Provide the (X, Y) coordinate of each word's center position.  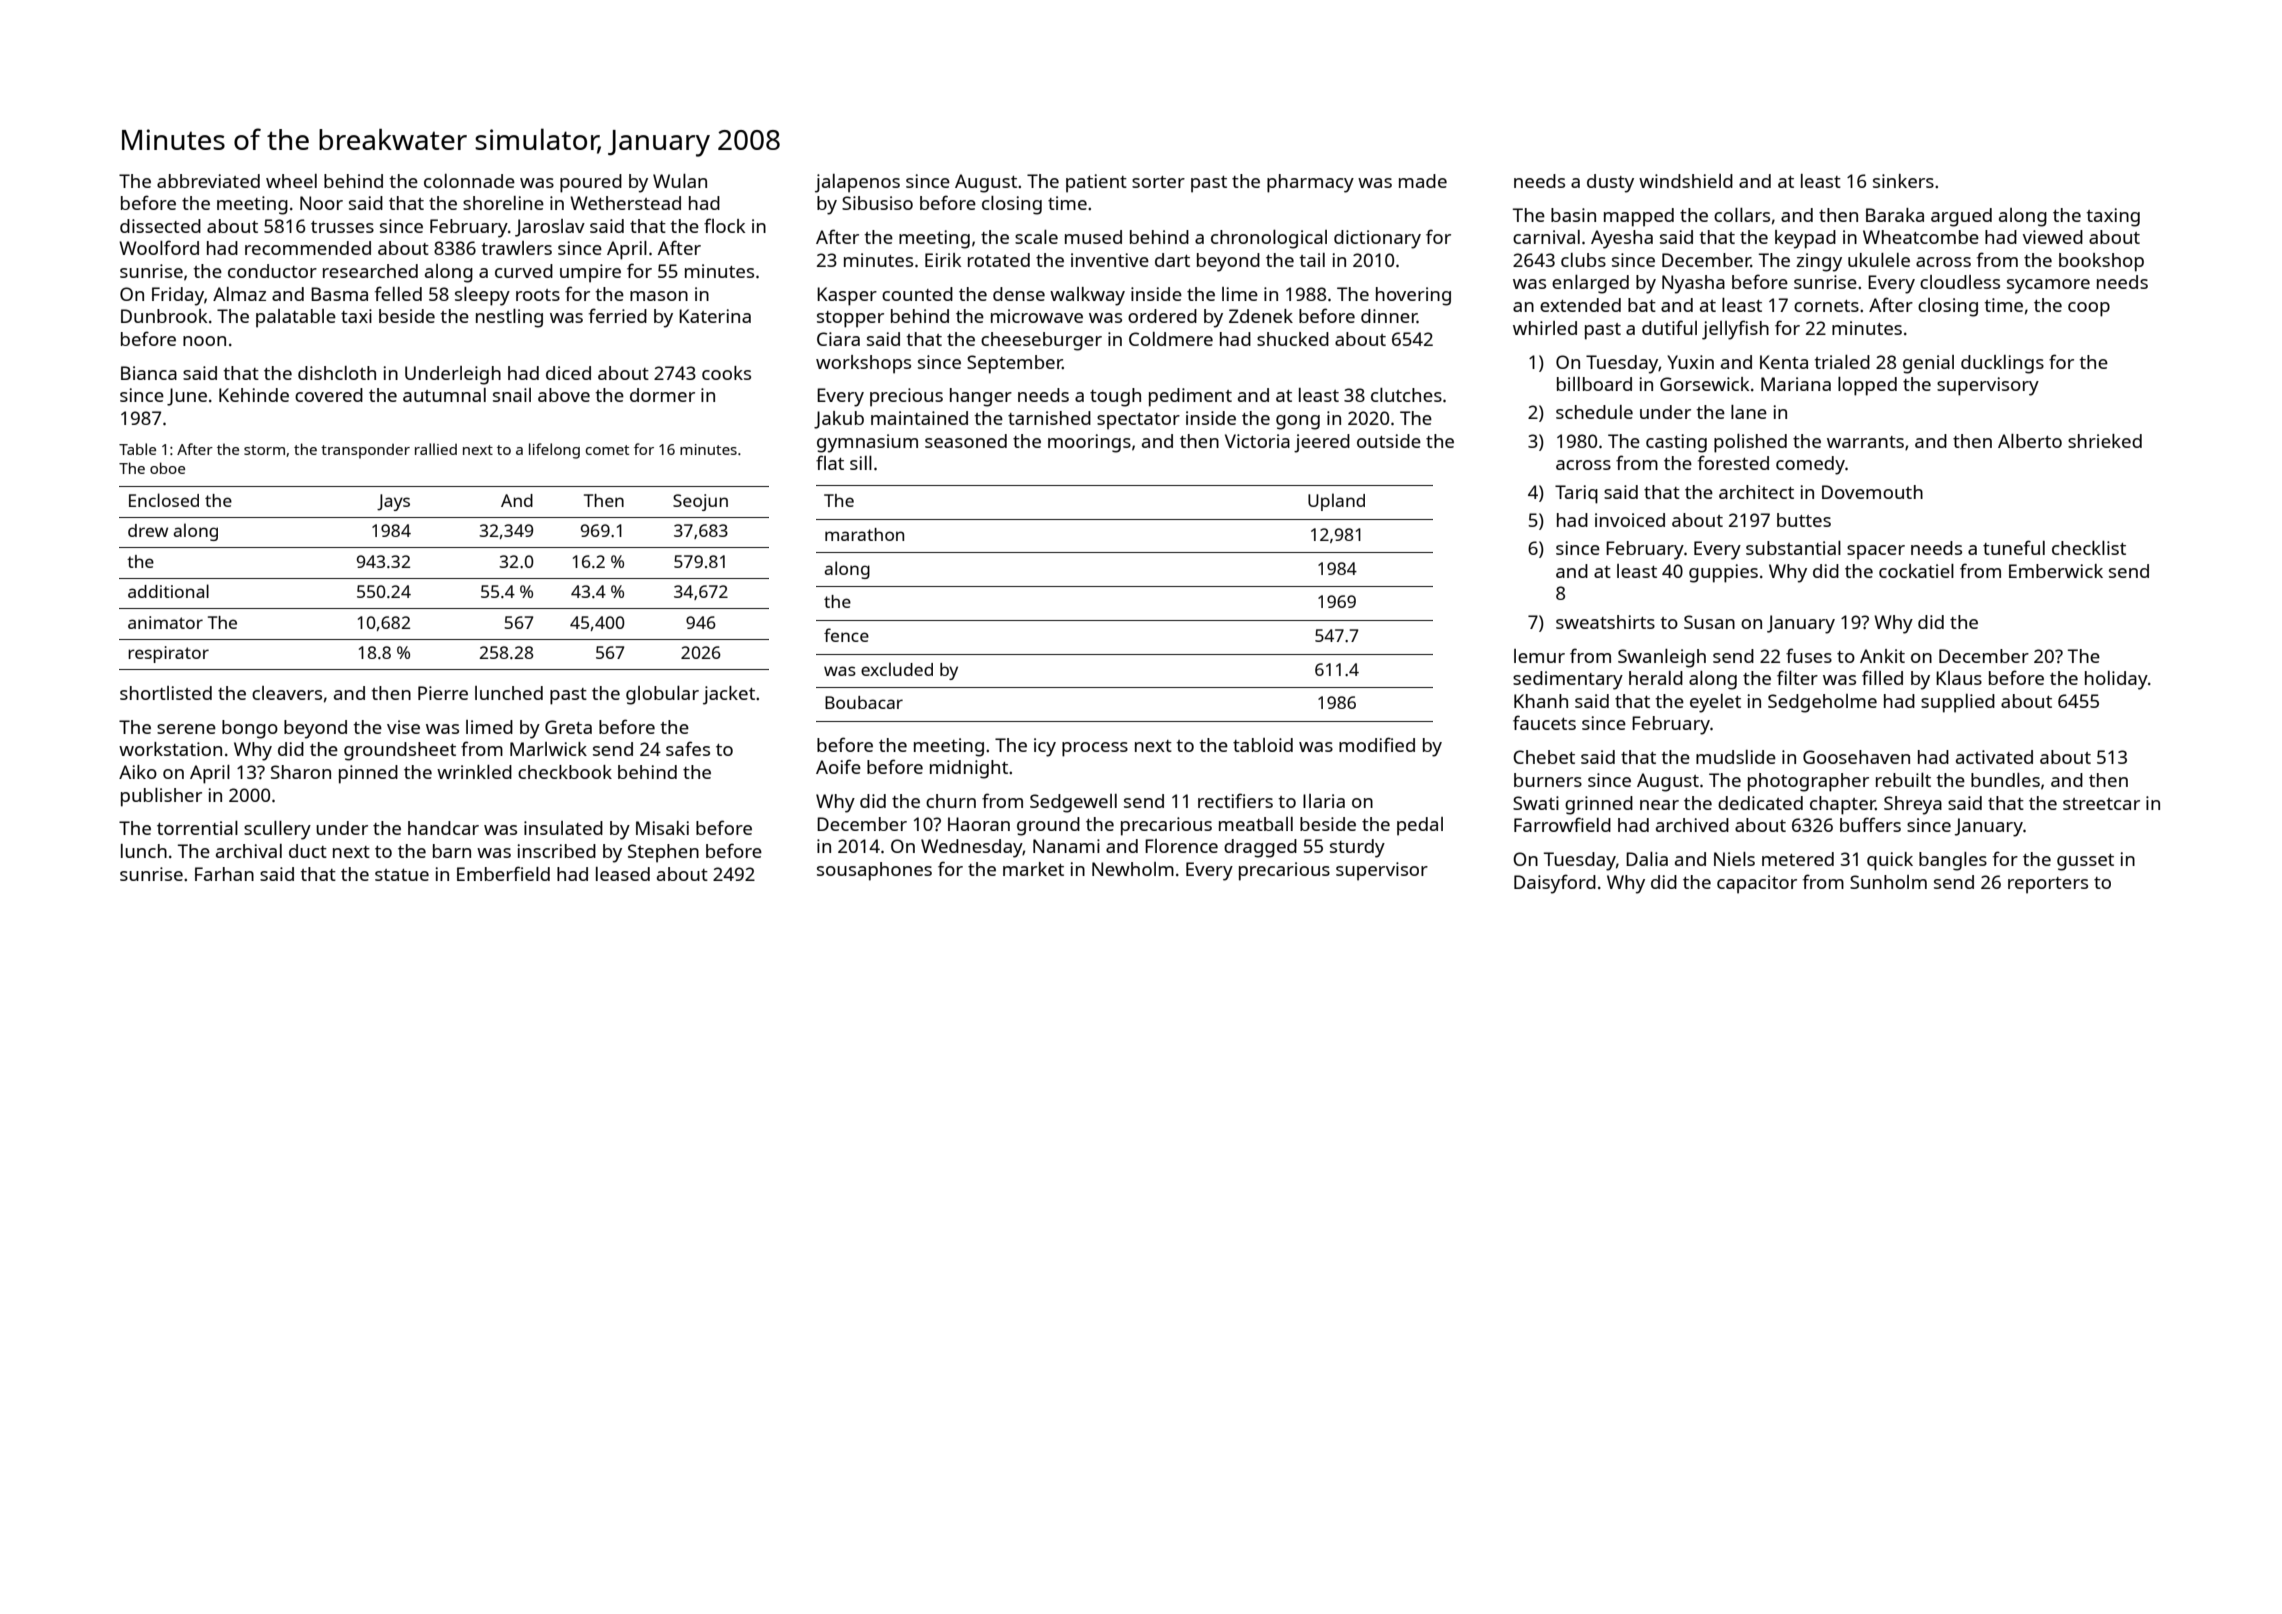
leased (623, 874)
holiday (2116, 680)
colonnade (469, 181)
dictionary (1377, 239)
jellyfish (1735, 330)
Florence (1181, 846)
